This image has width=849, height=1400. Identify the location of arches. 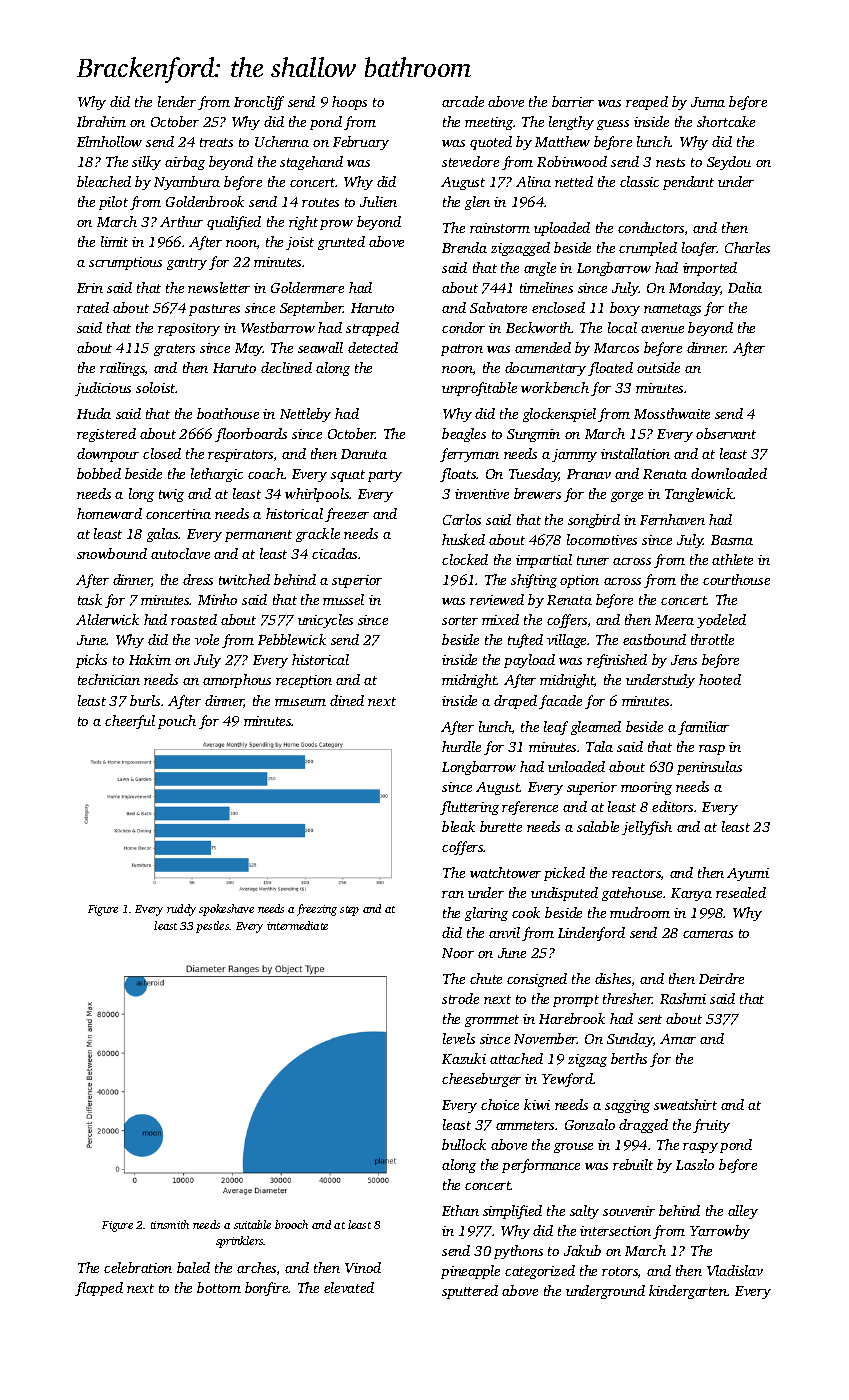
(256, 1267).
